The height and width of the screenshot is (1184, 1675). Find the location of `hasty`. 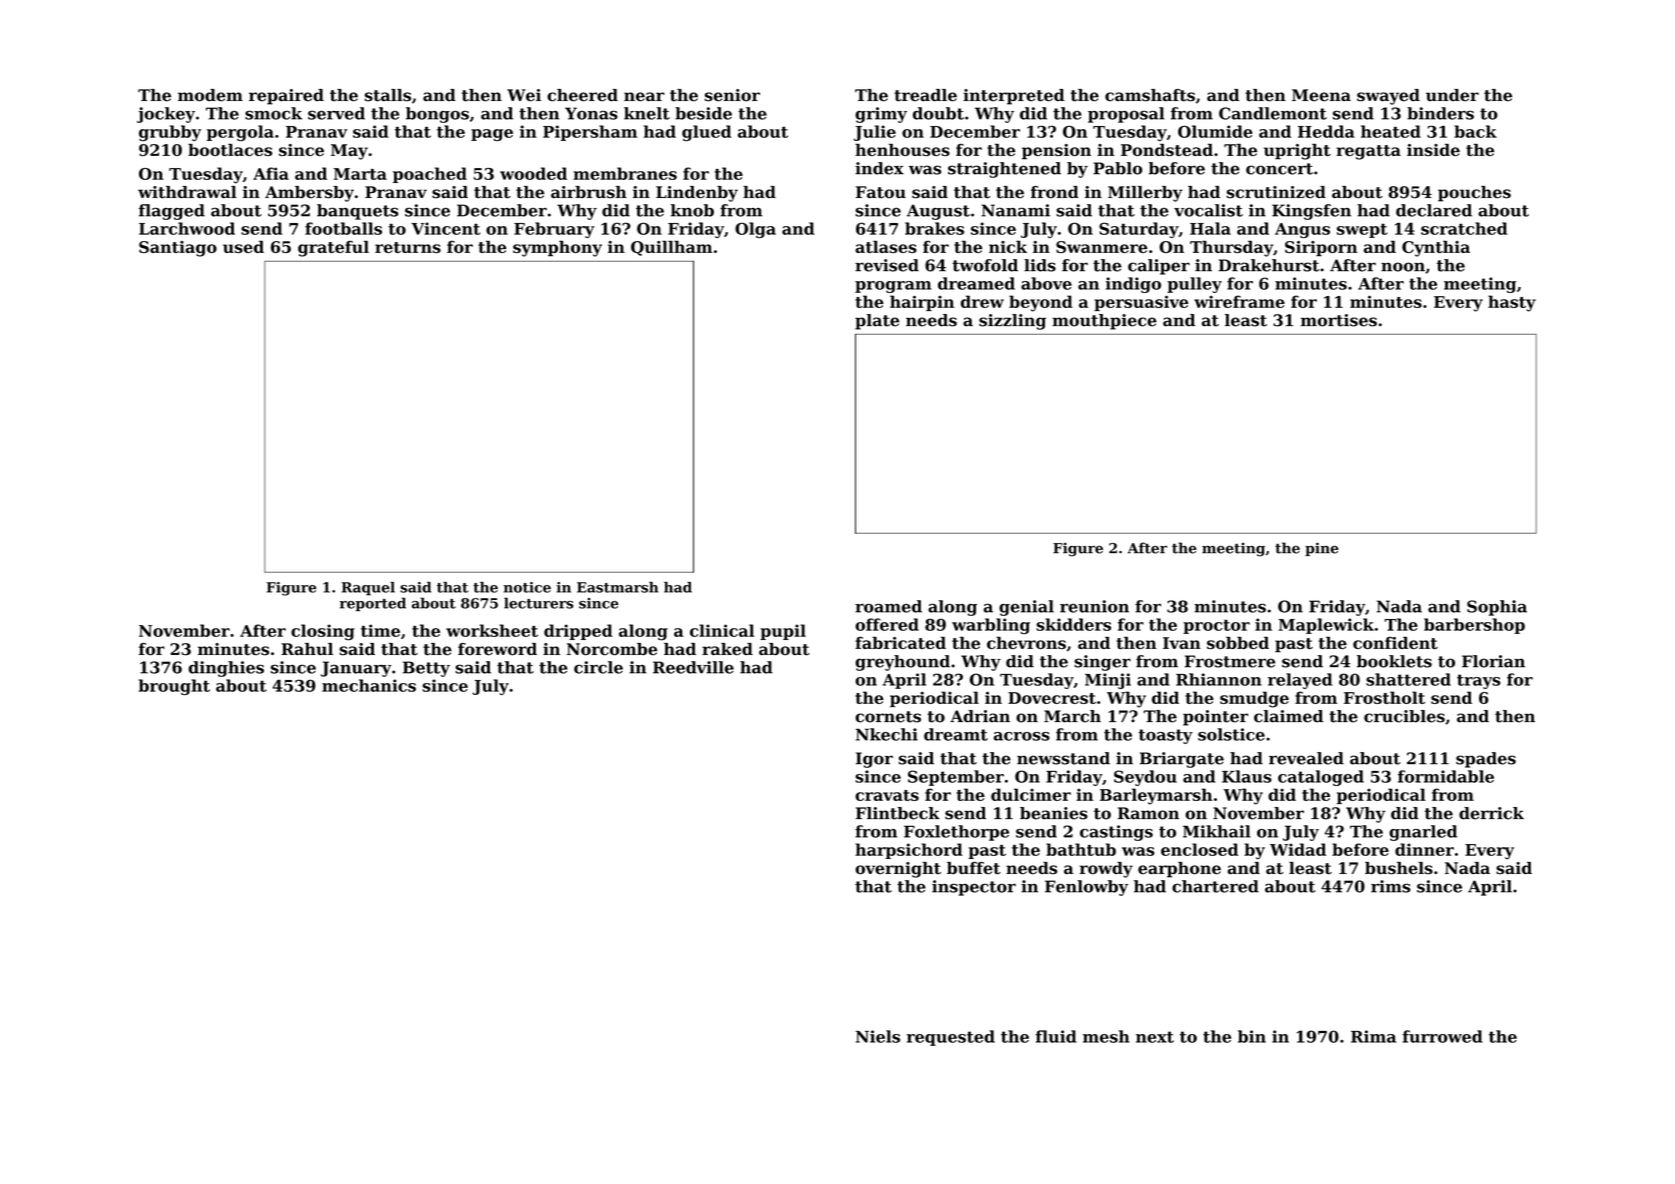

hasty is located at coordinates (1512, 303).
